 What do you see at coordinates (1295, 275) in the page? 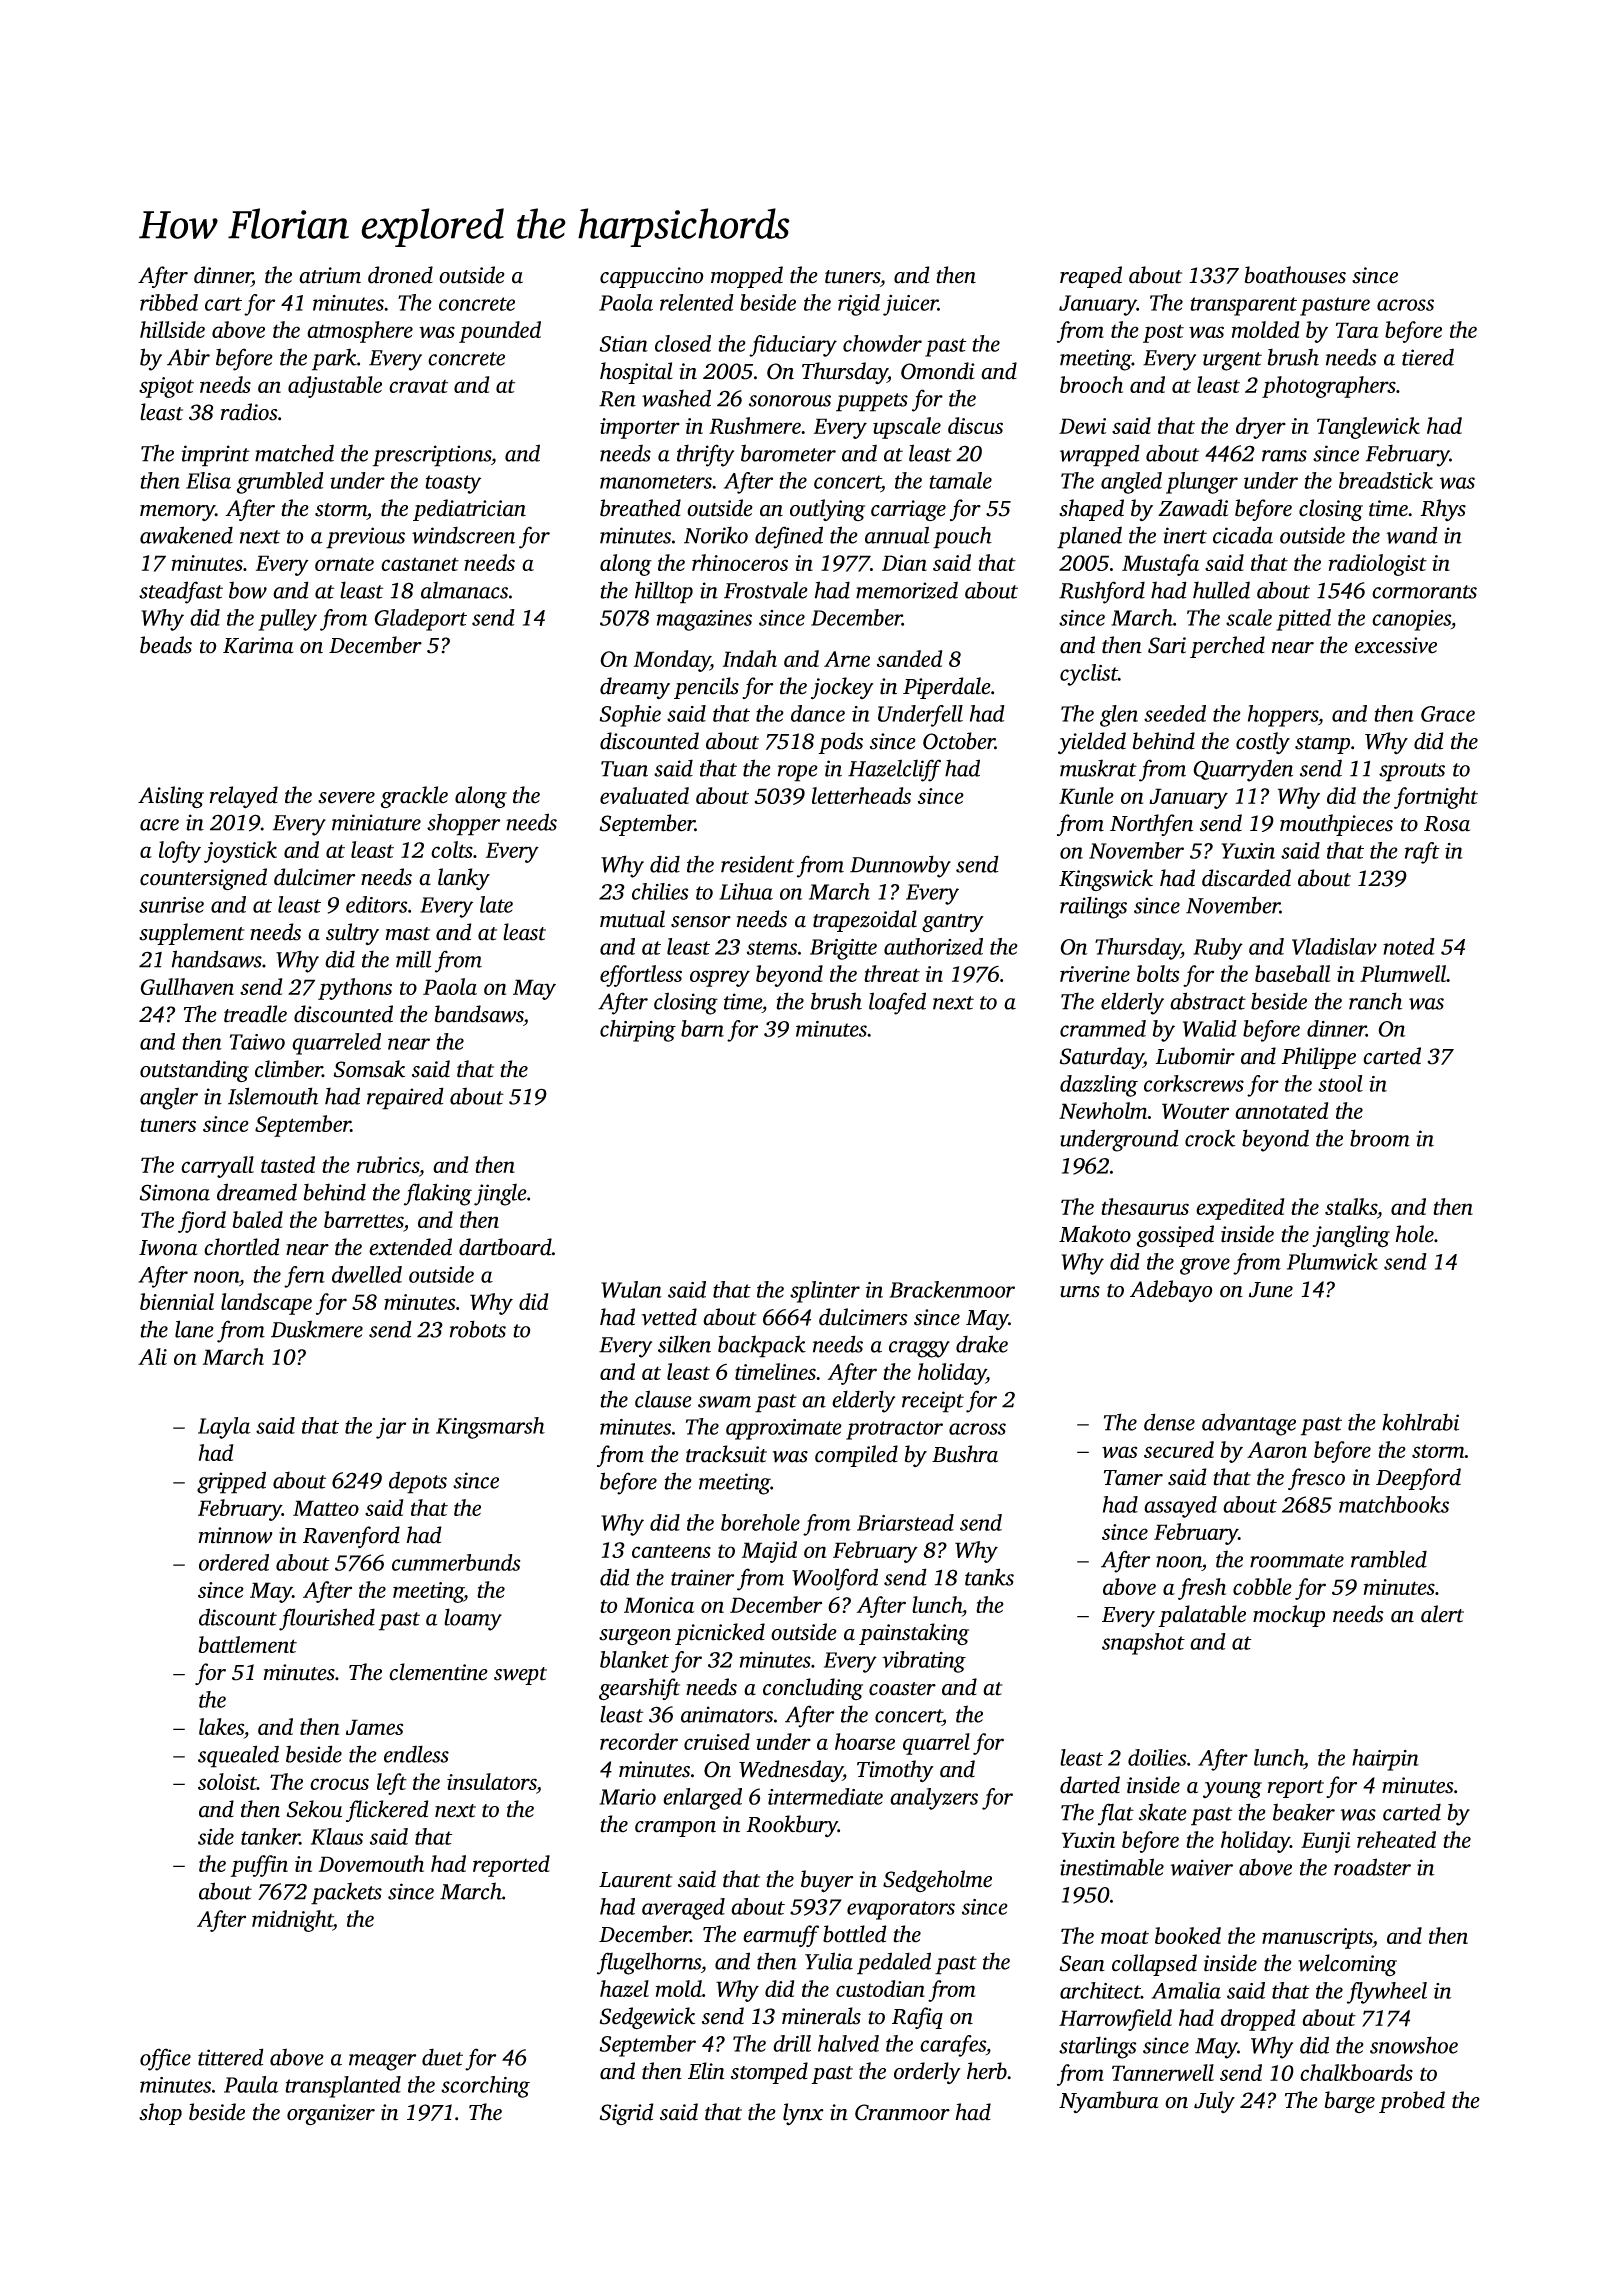
I see `boathouses` at bounding box center [1295, 275].
